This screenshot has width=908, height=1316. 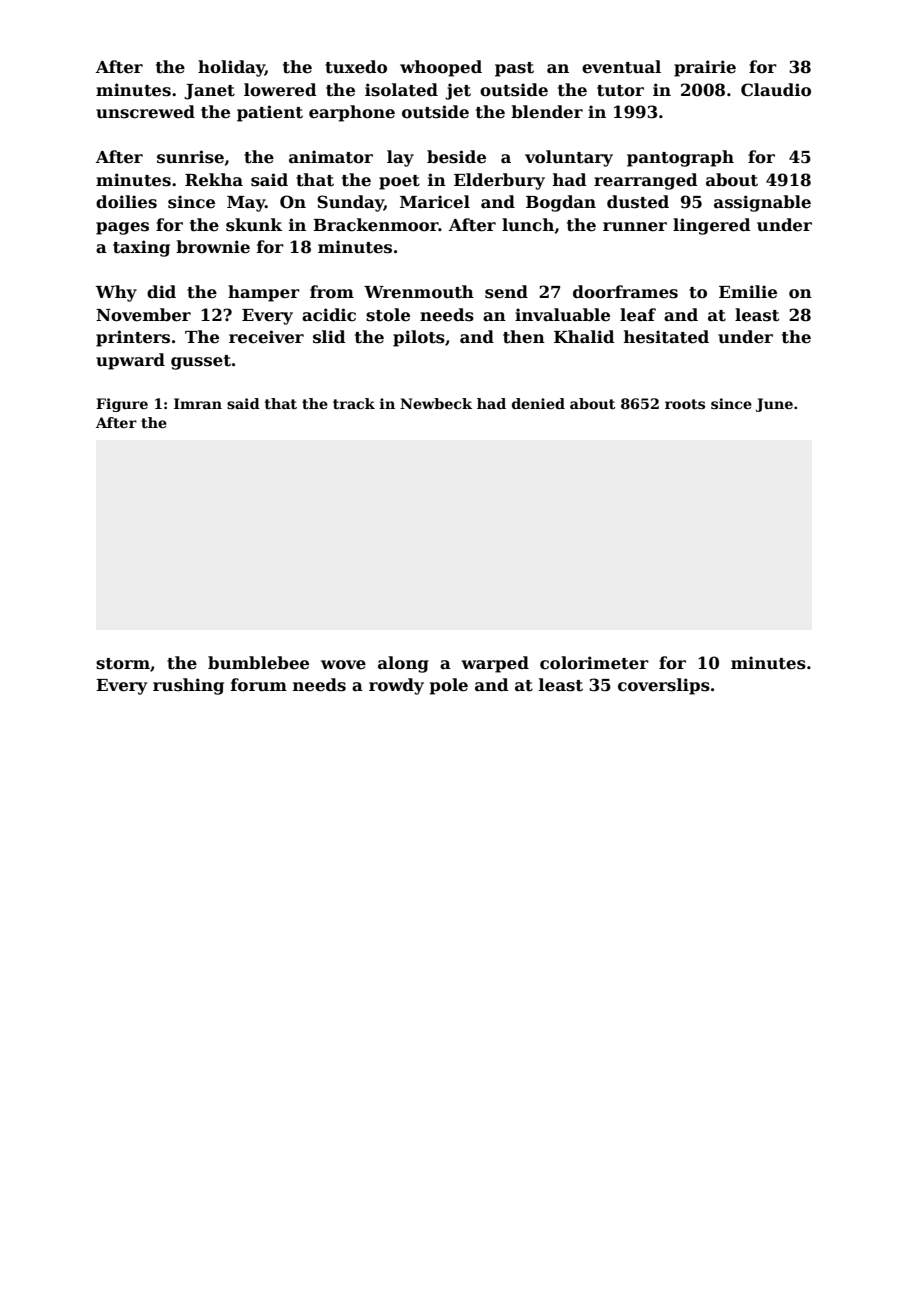 What do you see at coordinates (122, 405) in the screenshot?
I see `Figure` at bounding box center [122, 405].
